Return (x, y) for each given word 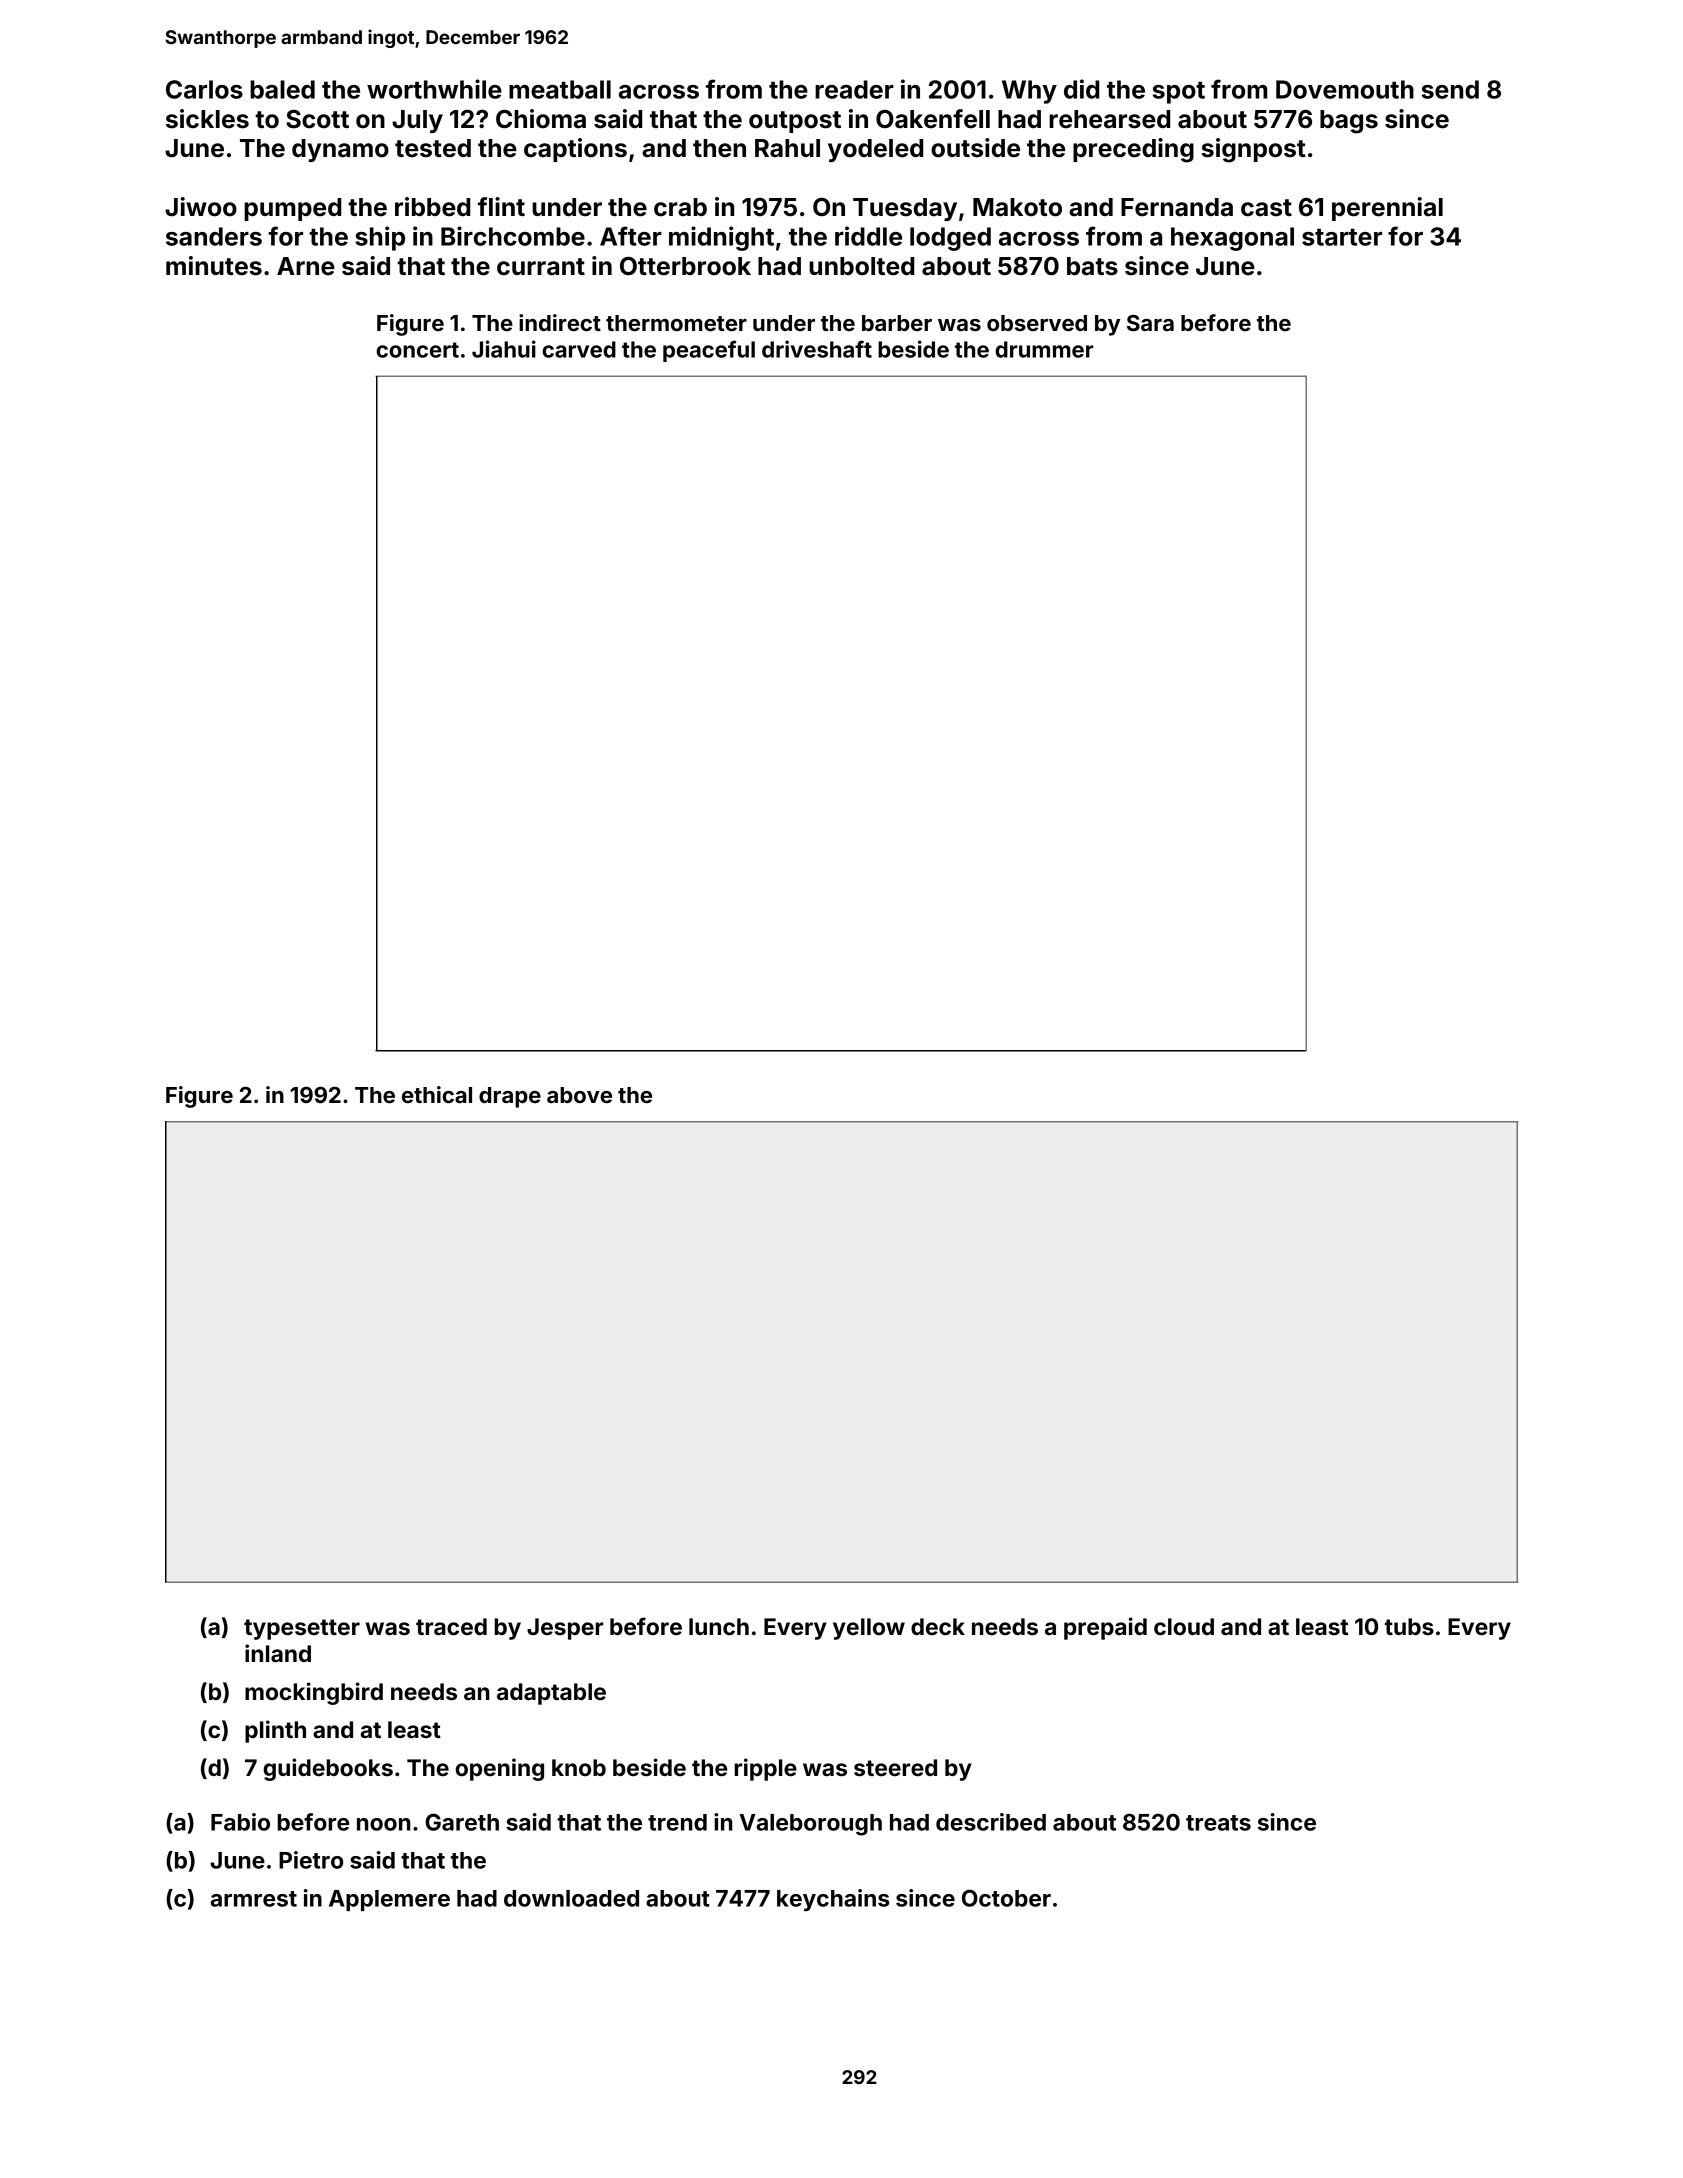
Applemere (389, 1900)
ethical (437, 1094)
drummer (1044, 349)
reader (854, 89)
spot (1179, 93)
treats (1218, 1823)
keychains (833, 1900)
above (579, 1095)
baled (282, 89)
